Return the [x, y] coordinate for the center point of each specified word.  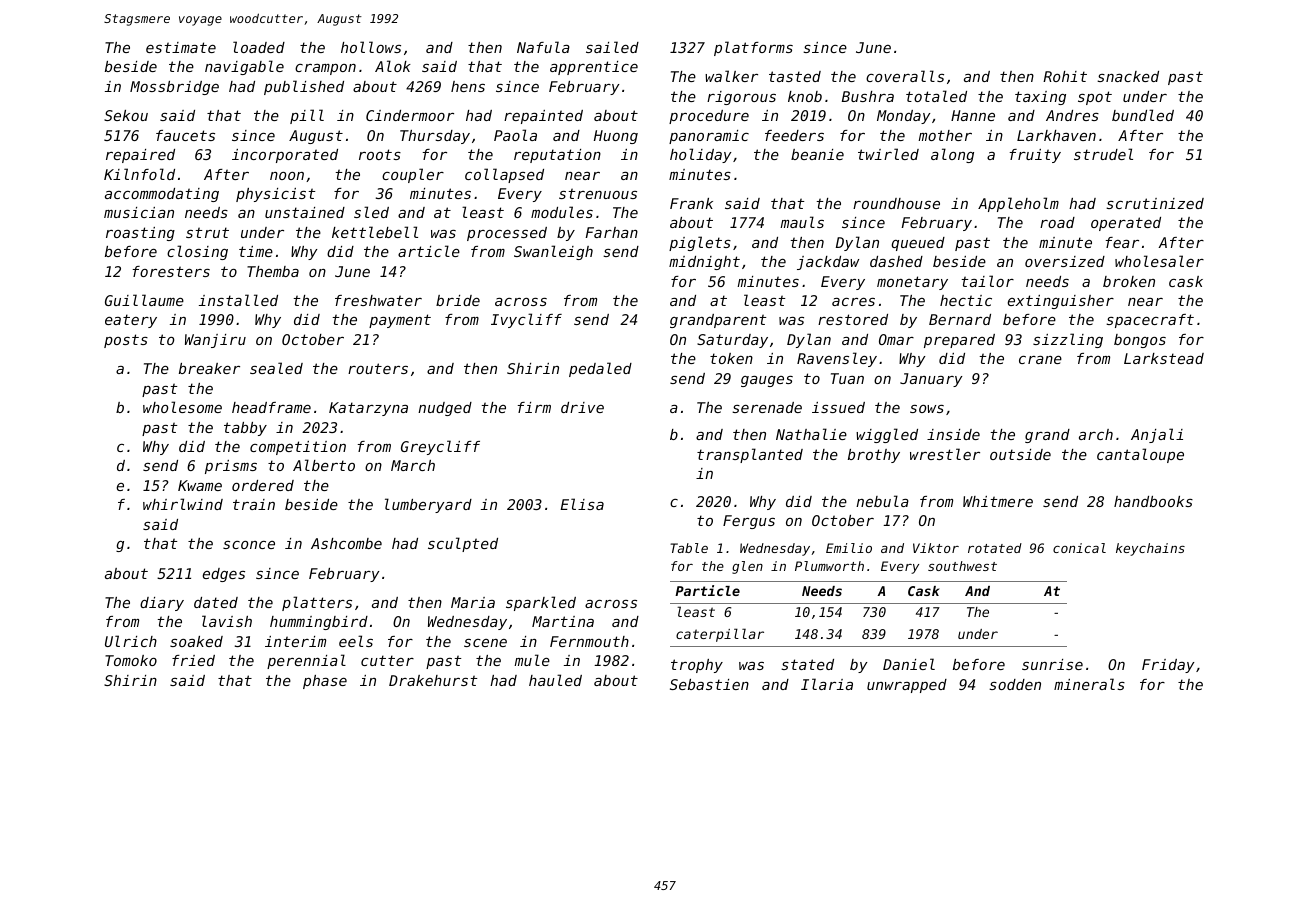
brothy [874, 456]
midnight [704, 263]
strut [207, 232]
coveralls [905, 76]
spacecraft [1150, 321]
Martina [563, 621]
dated [216, 602]
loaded [259, 47]
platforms [753, 48]
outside [1020, 454]
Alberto [324, 465]
